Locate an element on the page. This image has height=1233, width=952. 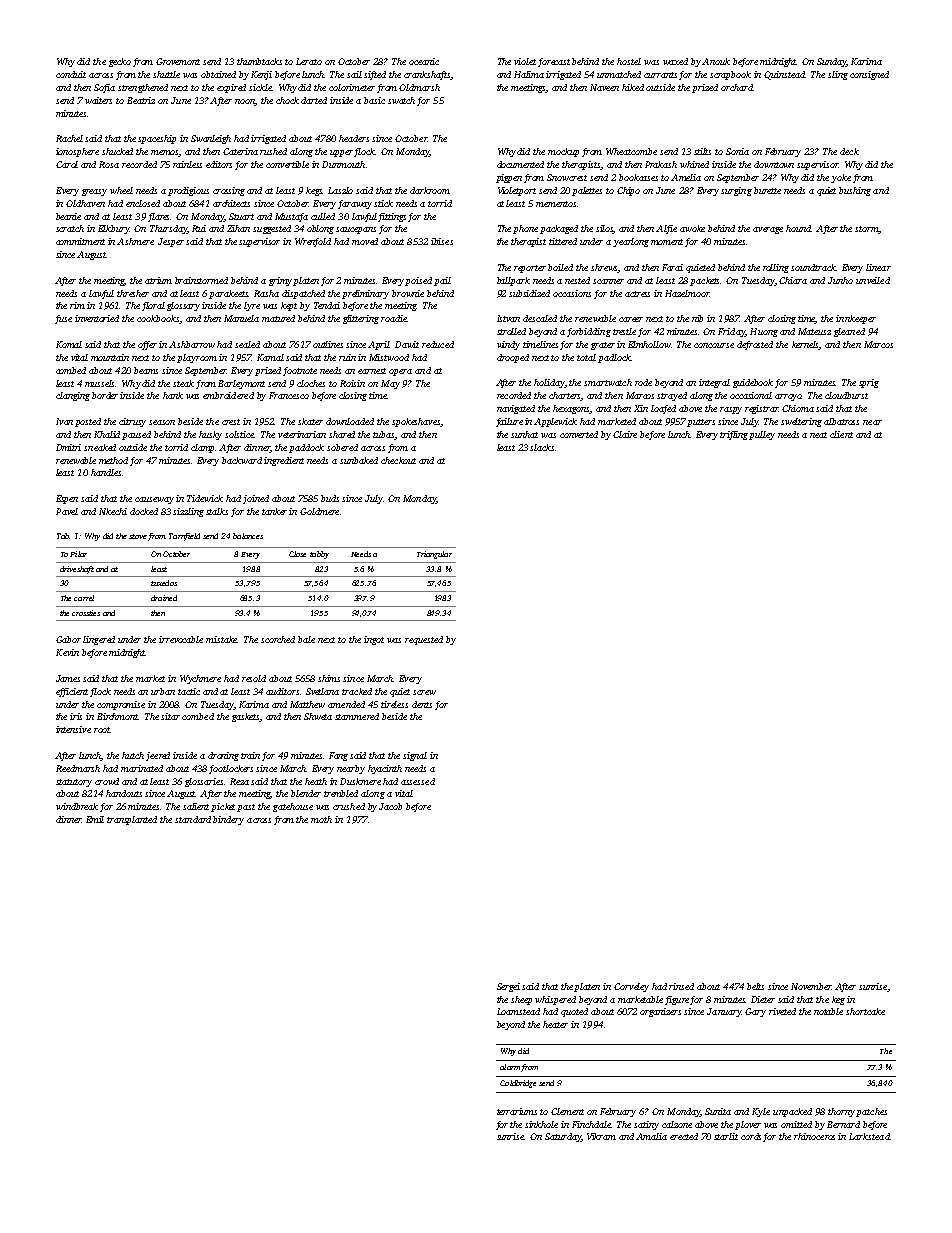
ingot is located at coordinates (374, 640).
